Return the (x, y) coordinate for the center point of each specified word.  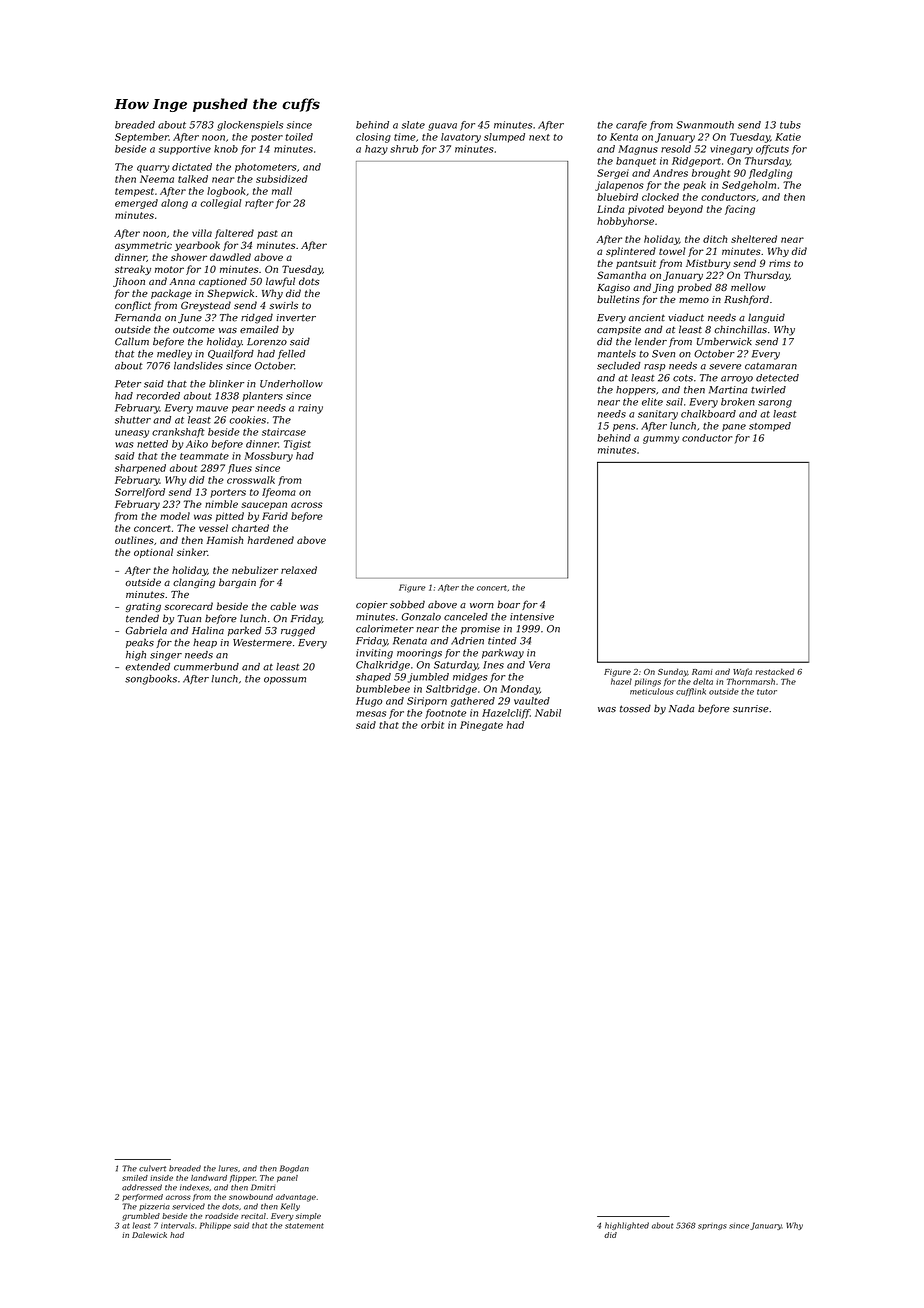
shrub (404, 149)
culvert (152, 1168)
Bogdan (294, 1169)
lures (228, 1168)
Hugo (369, 702)
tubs (790, 125)
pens (624, 428)
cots (683, 378)
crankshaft (178, 433)
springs (712, 1227)
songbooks (151, 680)
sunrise (751, 709)
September (142, 138)
